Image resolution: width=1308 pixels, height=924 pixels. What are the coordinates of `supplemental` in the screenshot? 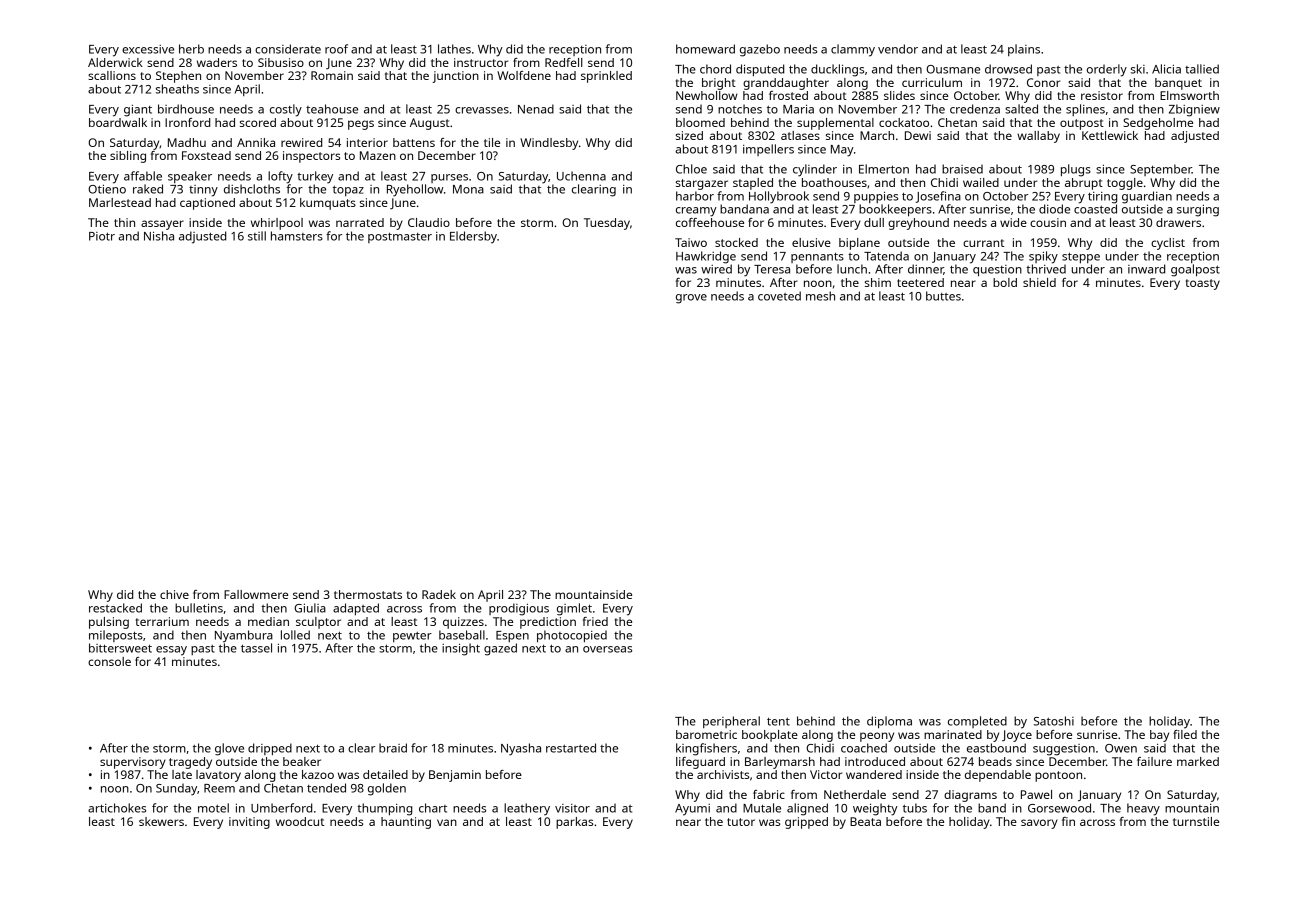 It's located at (835, 124).
